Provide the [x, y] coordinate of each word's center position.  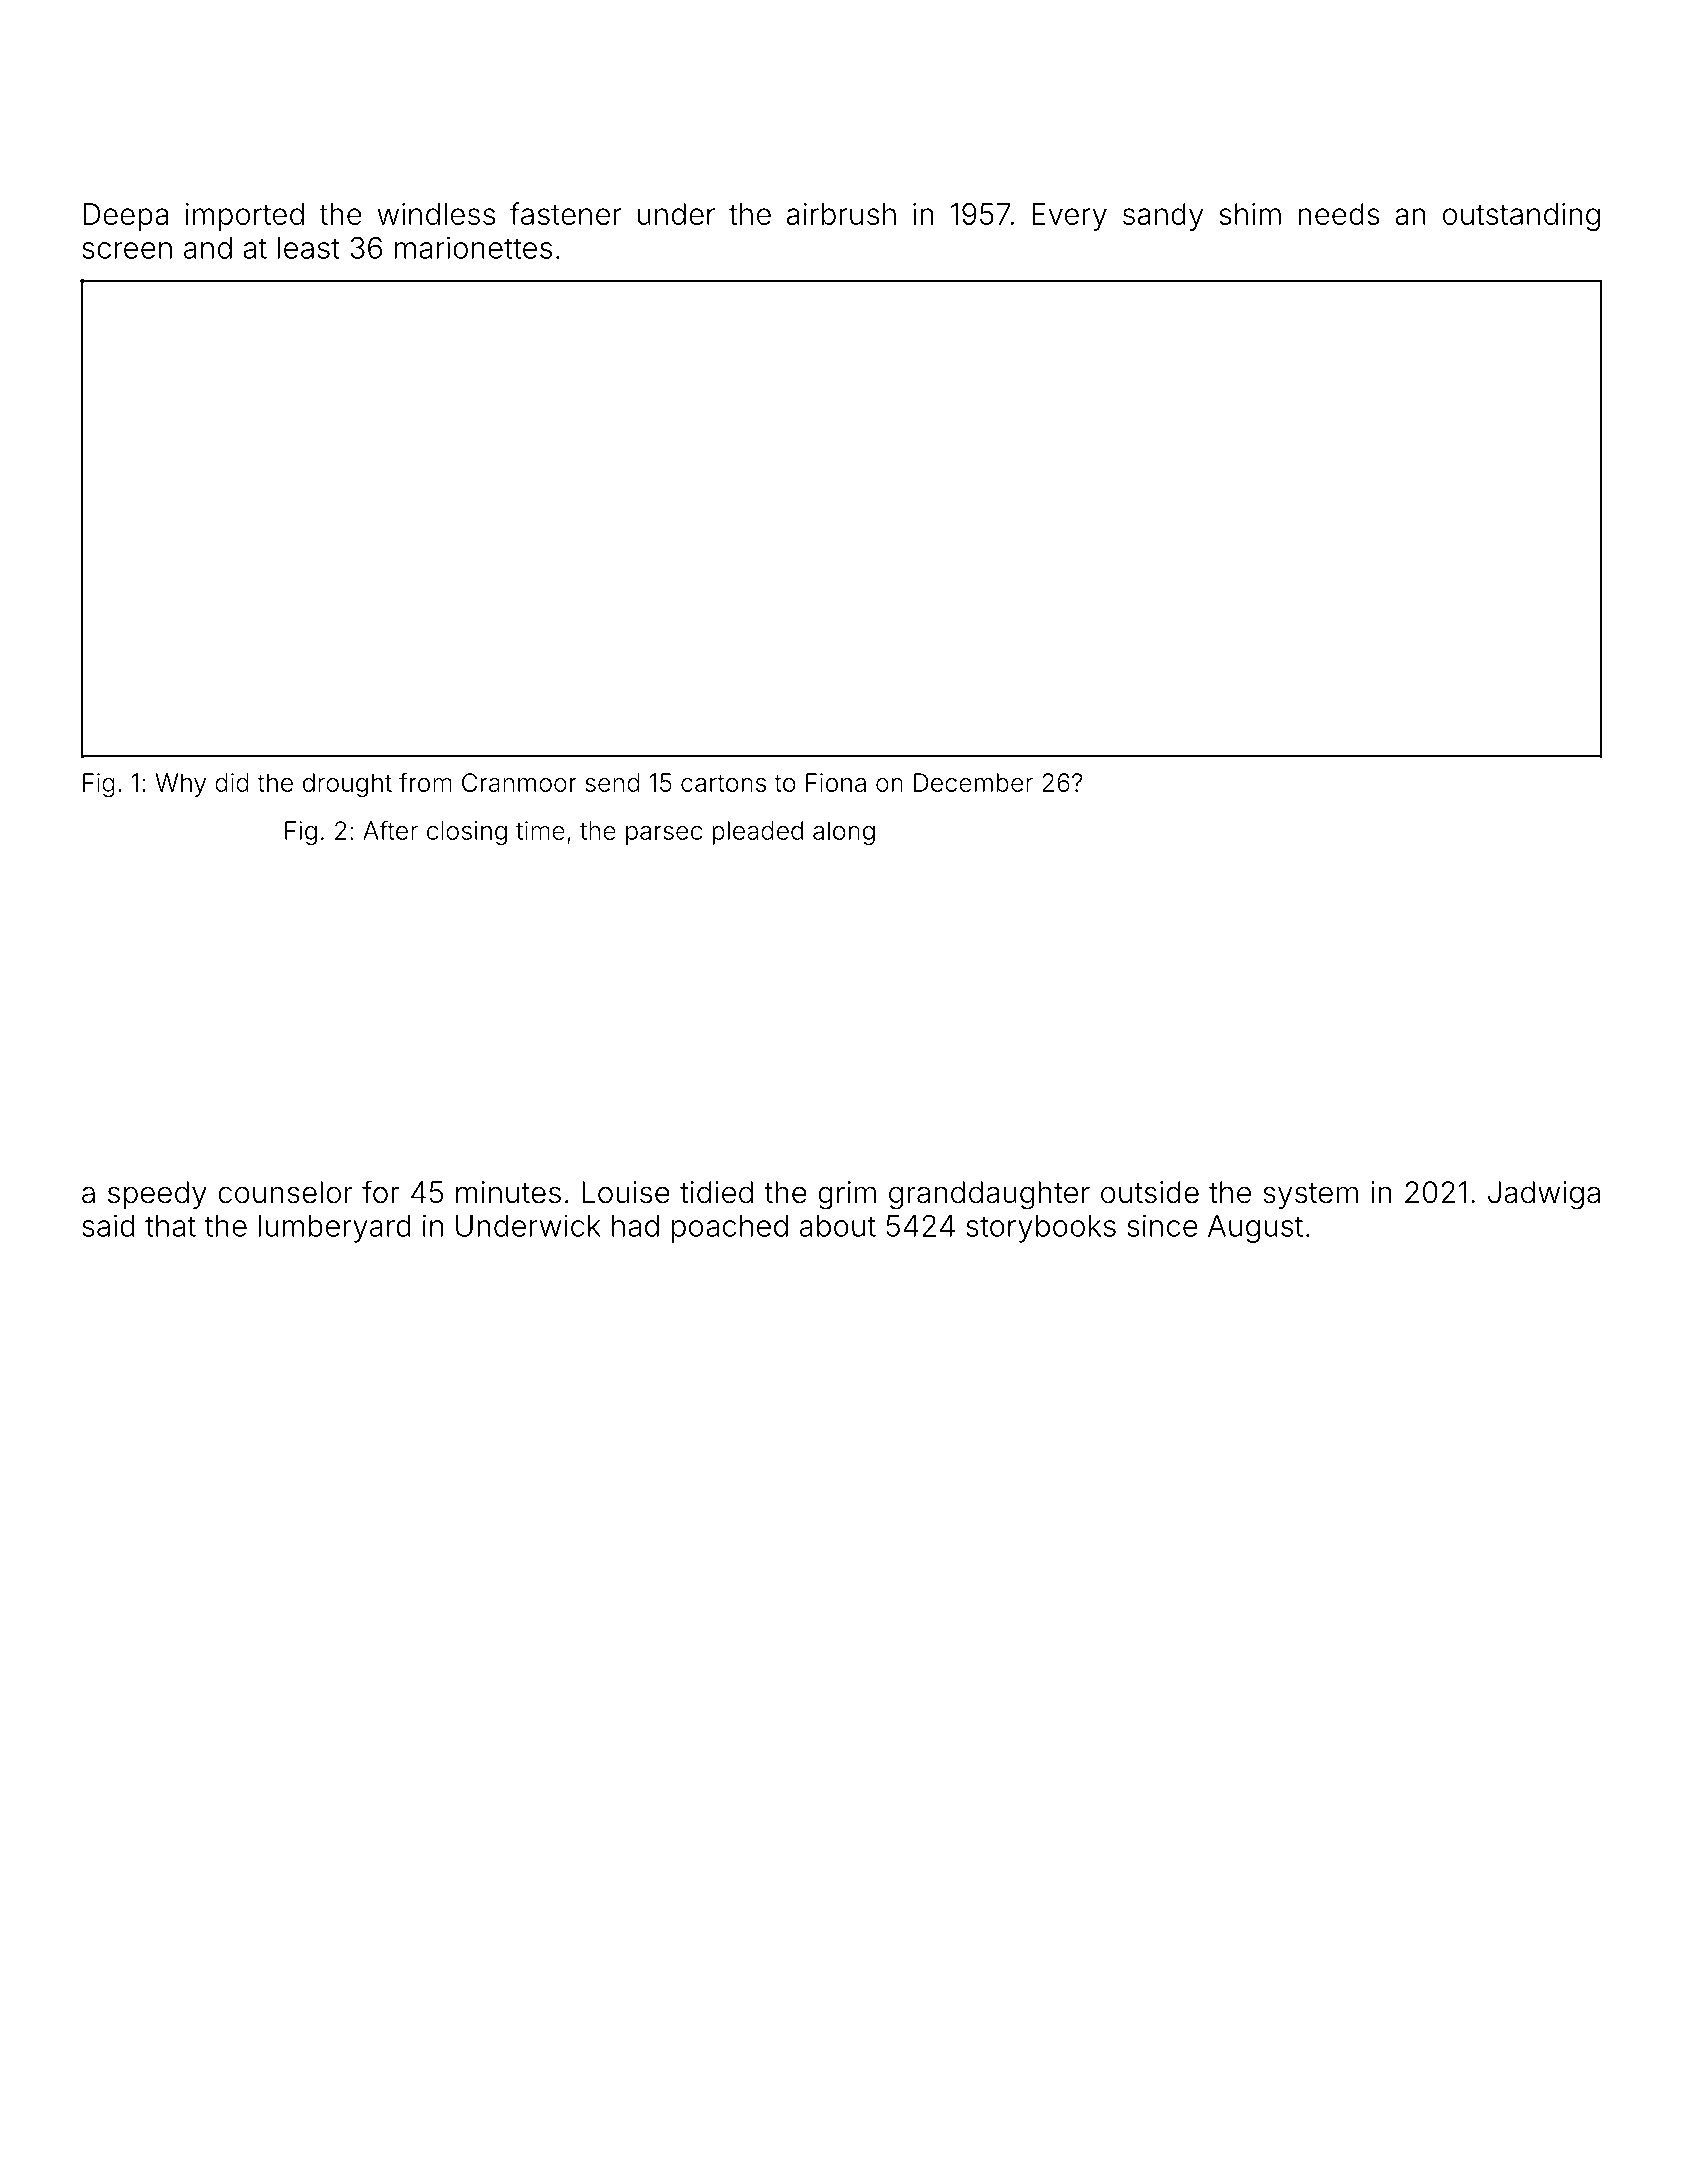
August [1255, 1229]
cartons [723, 783]
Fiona [836, 782]
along [844, 833]
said [108, 1225]
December [973, 782]
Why [180, 785]
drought [347, 785]
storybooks [1041, 1229]
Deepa [125, 217]
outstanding [1521, 217]
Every [1069, 217]
